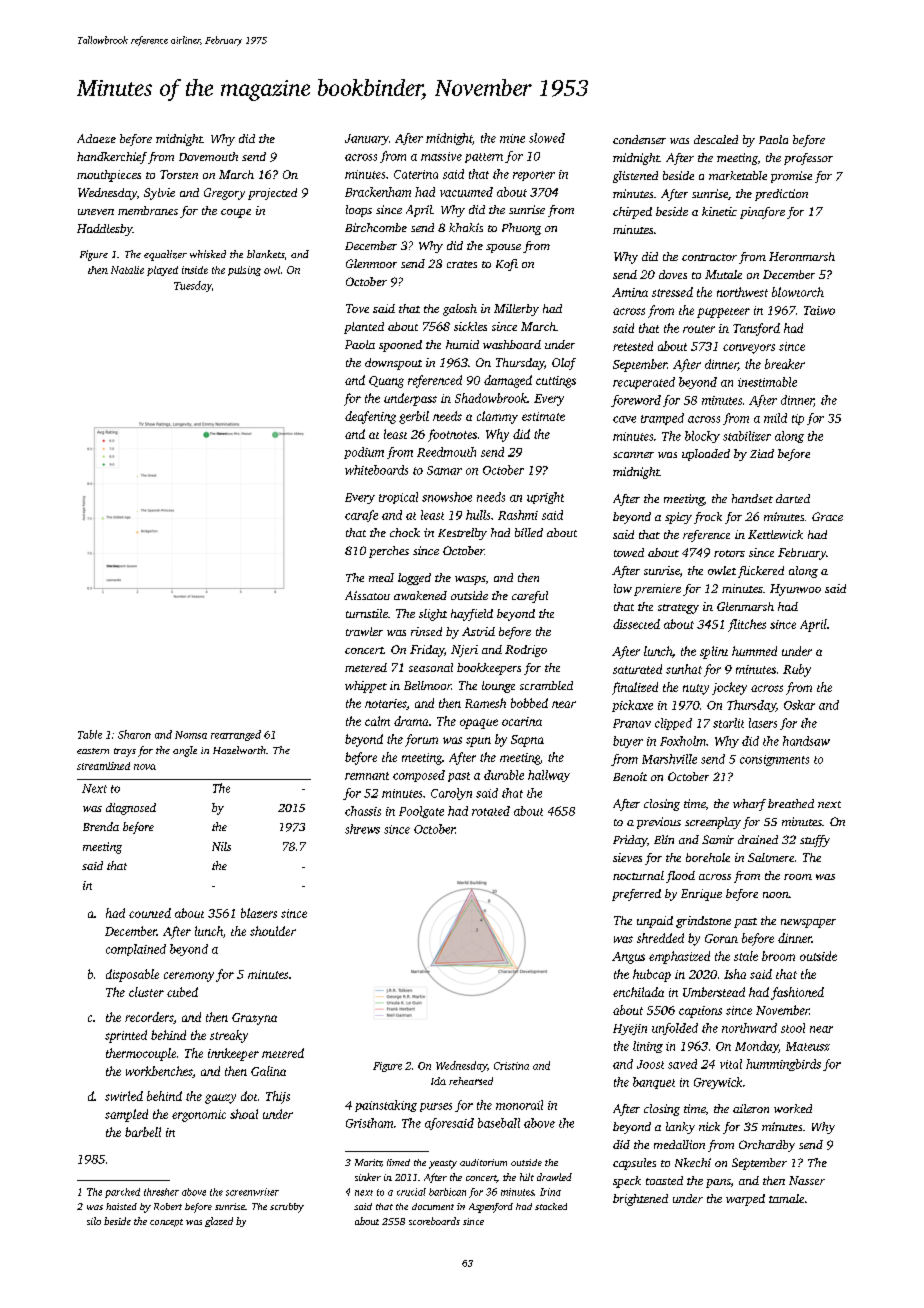 The image size is (924, 1308). What do you see at coordinates (491, 1208) in the screenshot?
I see `Aspenford` at bounding box center [491, 1208].
